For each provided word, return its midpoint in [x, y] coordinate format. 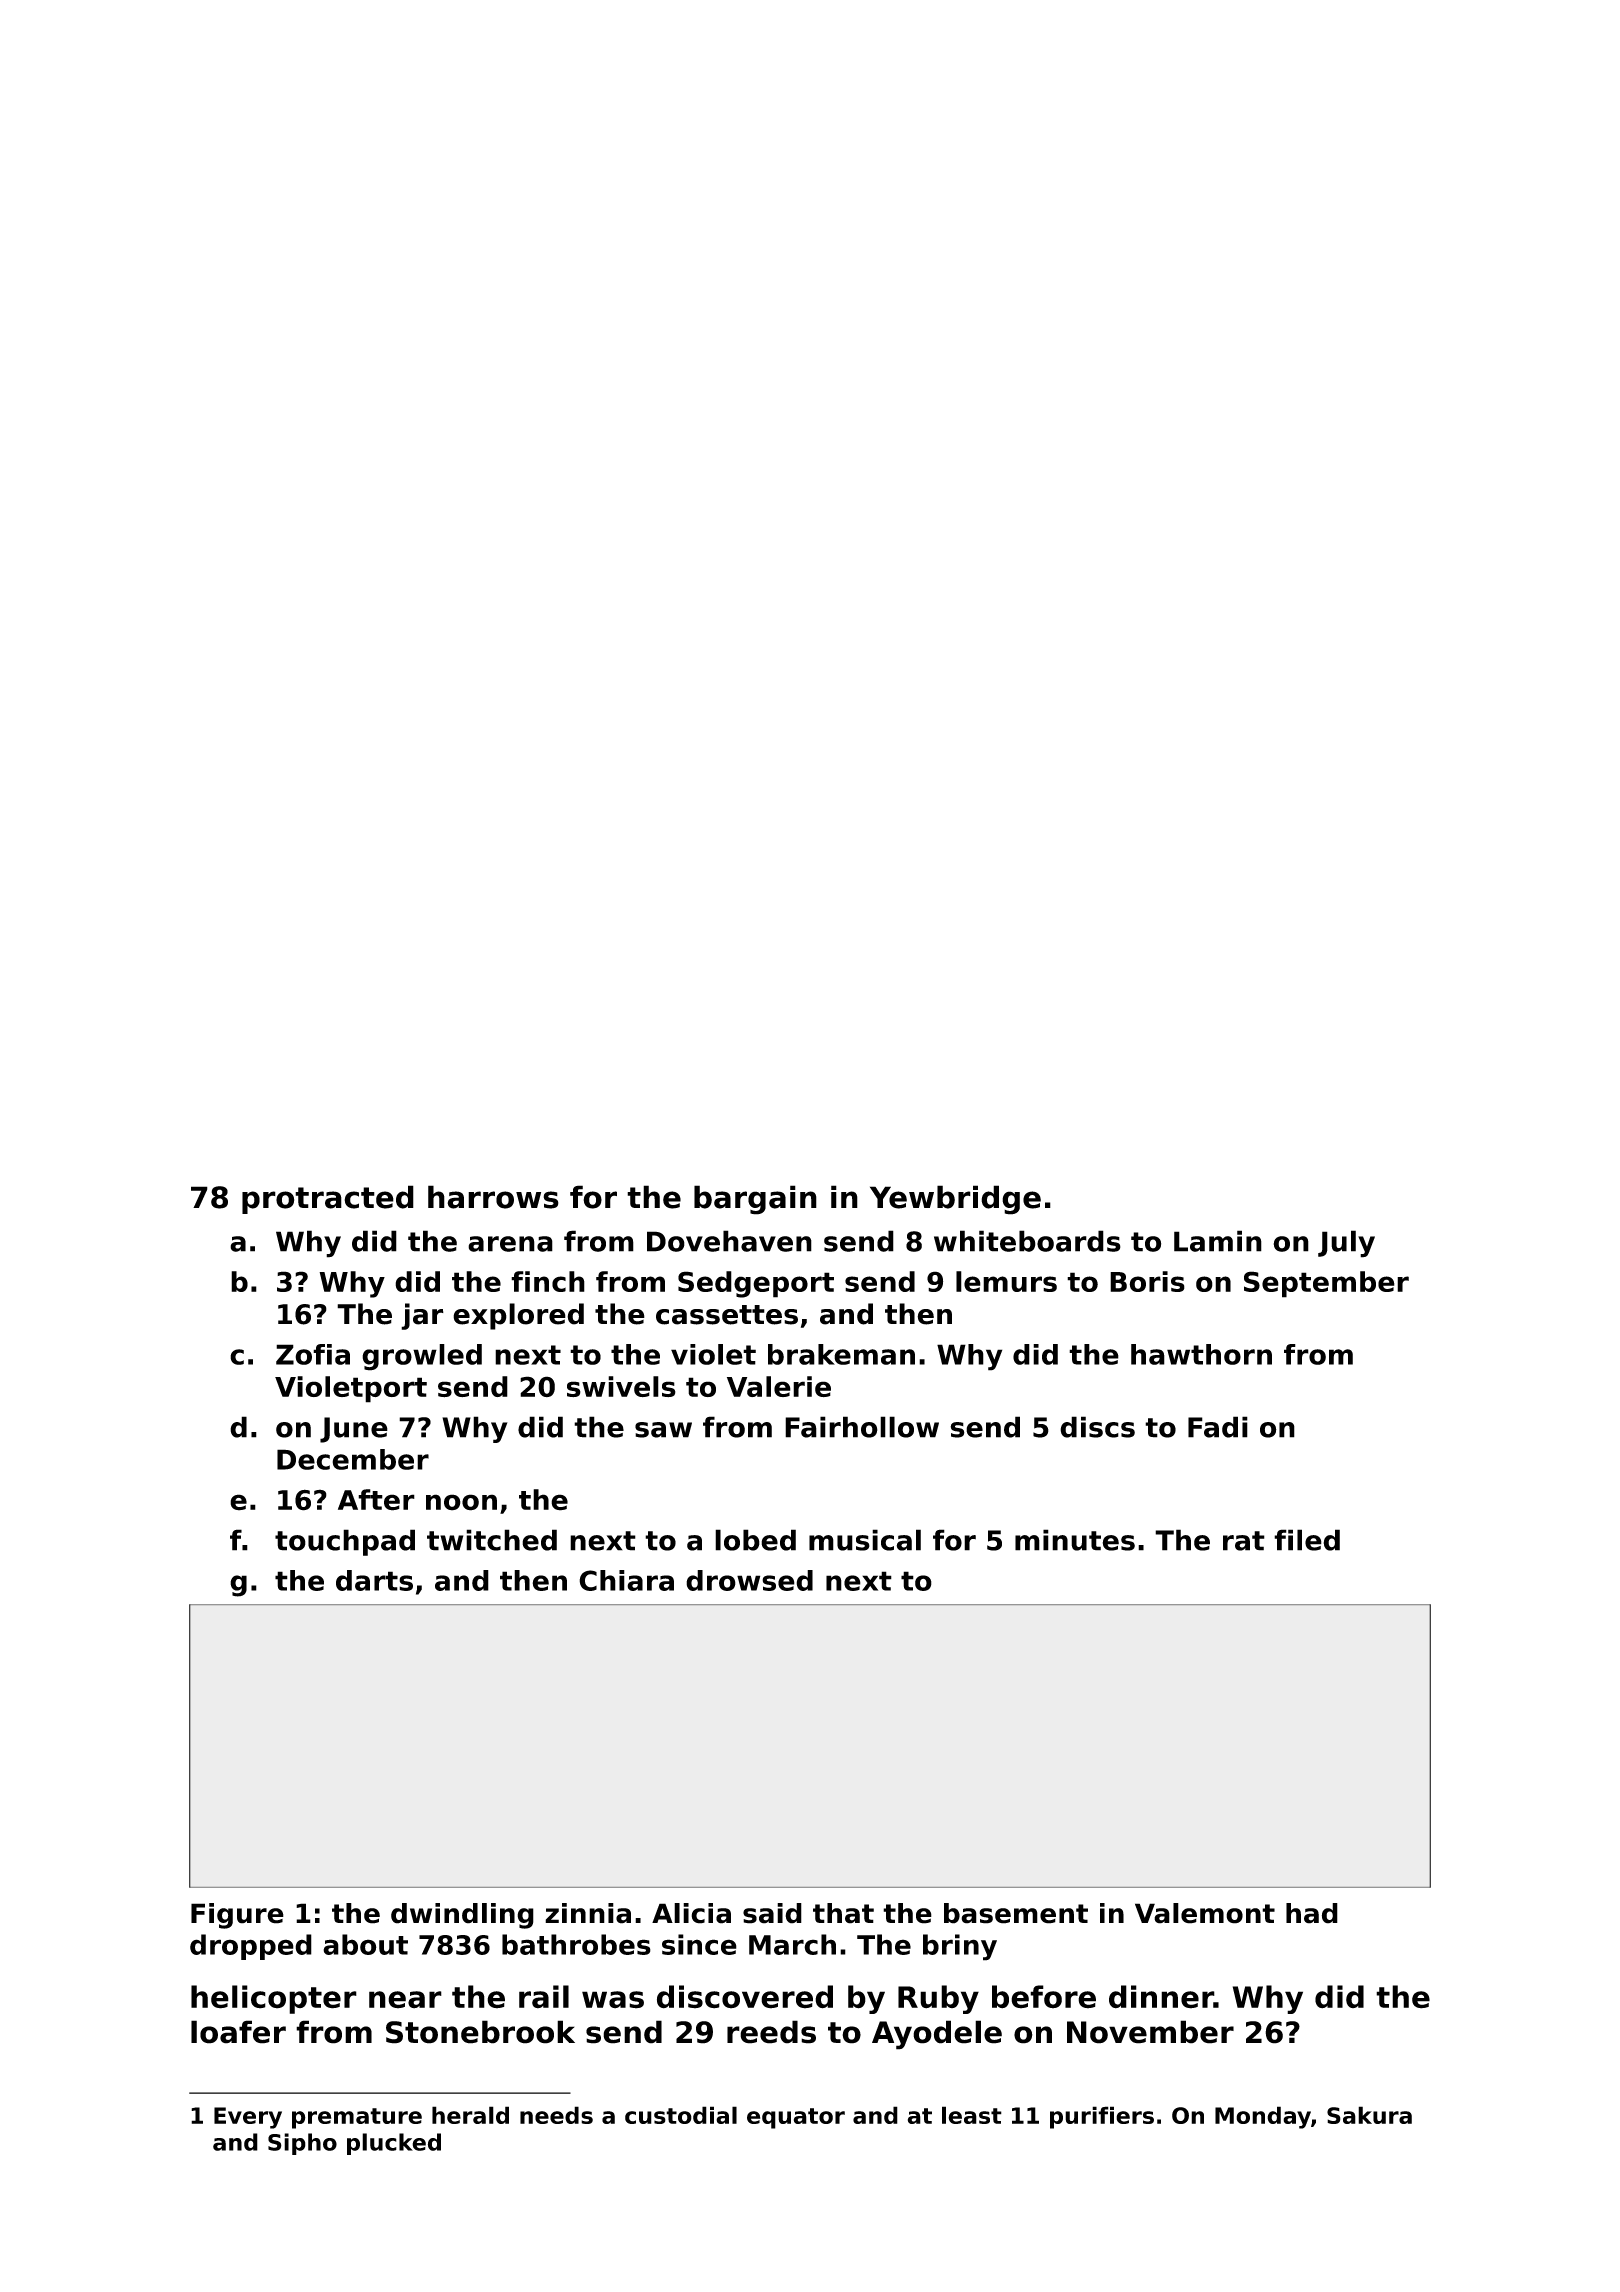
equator [796, 2118]
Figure [237, 1916]
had [1312, 1913]
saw [663, 1430]
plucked [394, 2144]
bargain [755, 1200]
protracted [328, 1199]
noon [461, 1502]
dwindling [462, 1916]
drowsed [749, 1580]
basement [1016, 1913]
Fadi [1218, 1427]
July [1346, 1244]
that [843, 1913]
